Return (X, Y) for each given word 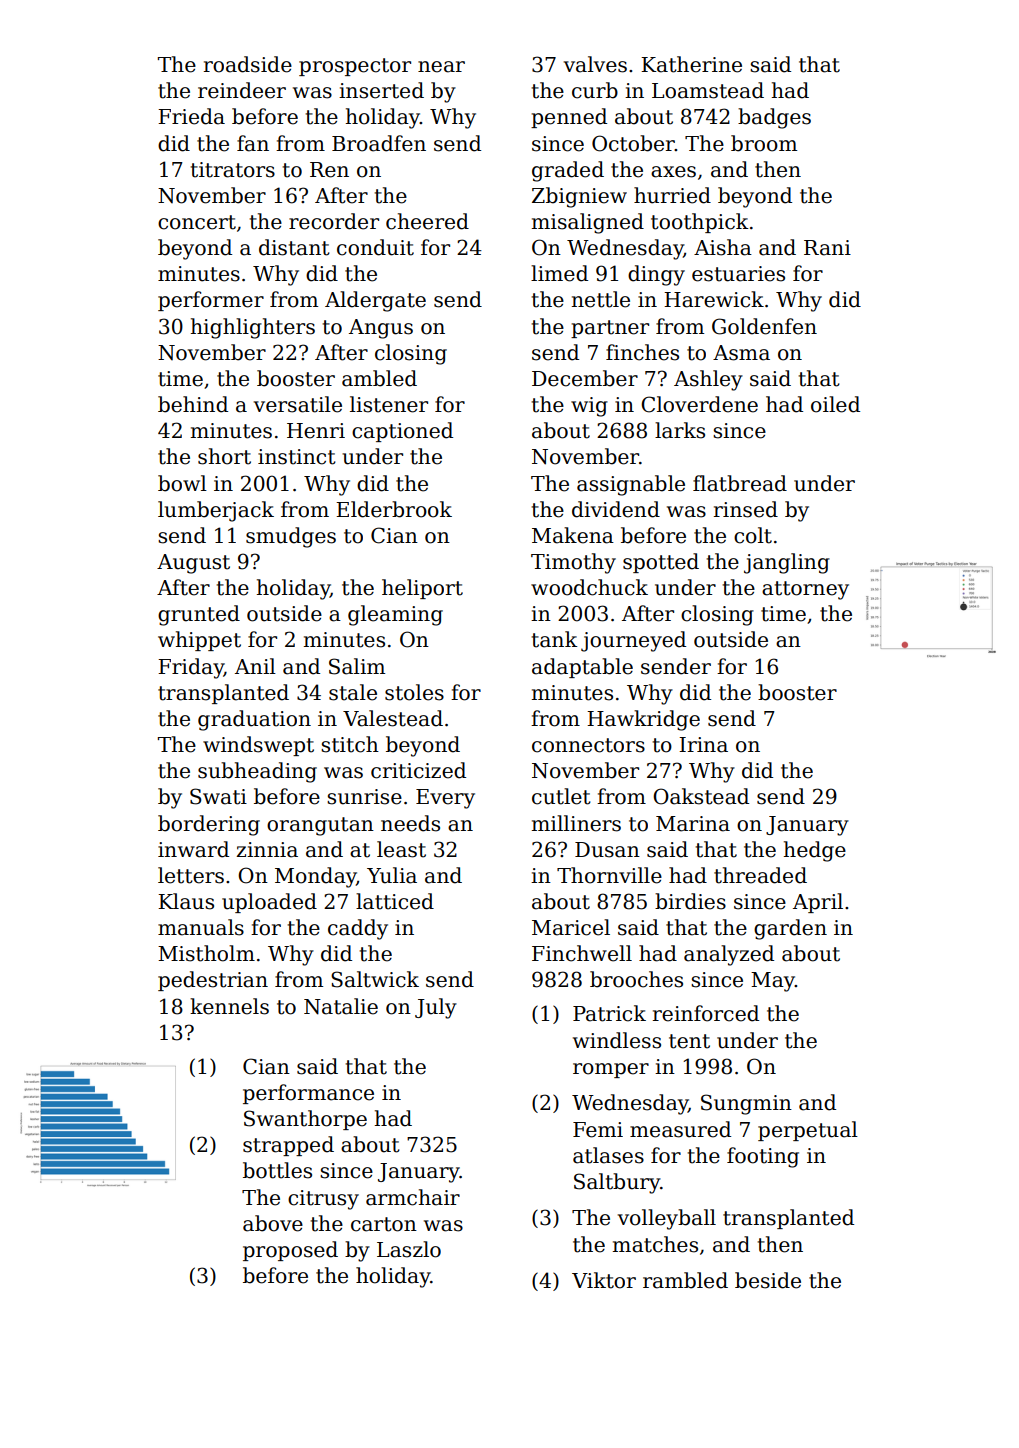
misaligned (588, 223)
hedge (815, 851)
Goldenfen (764, 326)
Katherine (691, 64)
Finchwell (582, 953)
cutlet (561, 796)
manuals (201, 927)
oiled (835, 404)
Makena (573, 535)
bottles (277, 1170)
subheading (257, 772)
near (441, 67)
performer (211, 301)
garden (790, 929)
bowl (182, 483)
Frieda (191, 116)
